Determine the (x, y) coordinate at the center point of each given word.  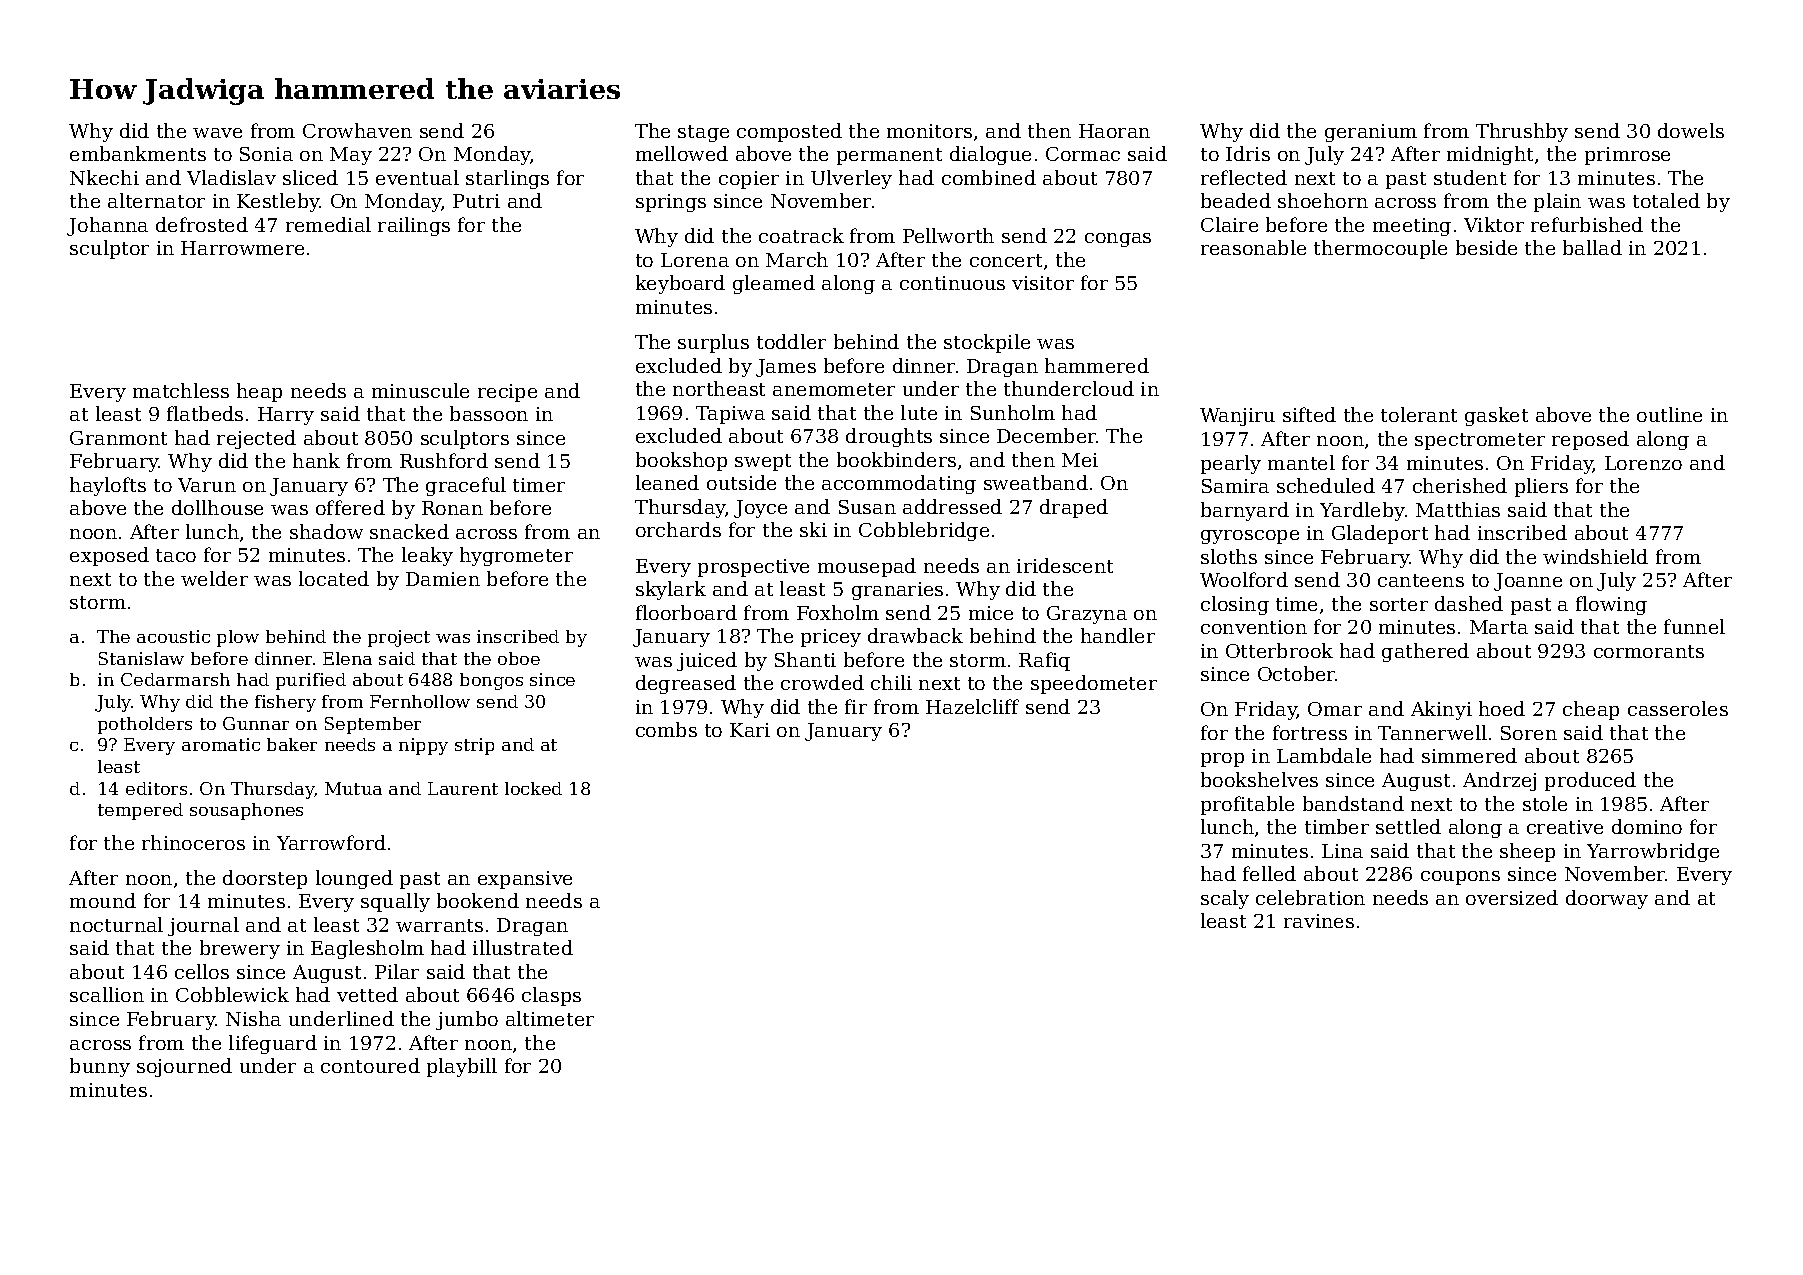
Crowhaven (357, 130)
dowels (1691, 130)
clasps (551, 996)
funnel (1694, 626)
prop (1222, 760)
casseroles (1678, 708)
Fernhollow (420, 701)
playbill (462, 1067)
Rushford (444, 460)
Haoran (1114, 131)
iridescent (1065, 565)
